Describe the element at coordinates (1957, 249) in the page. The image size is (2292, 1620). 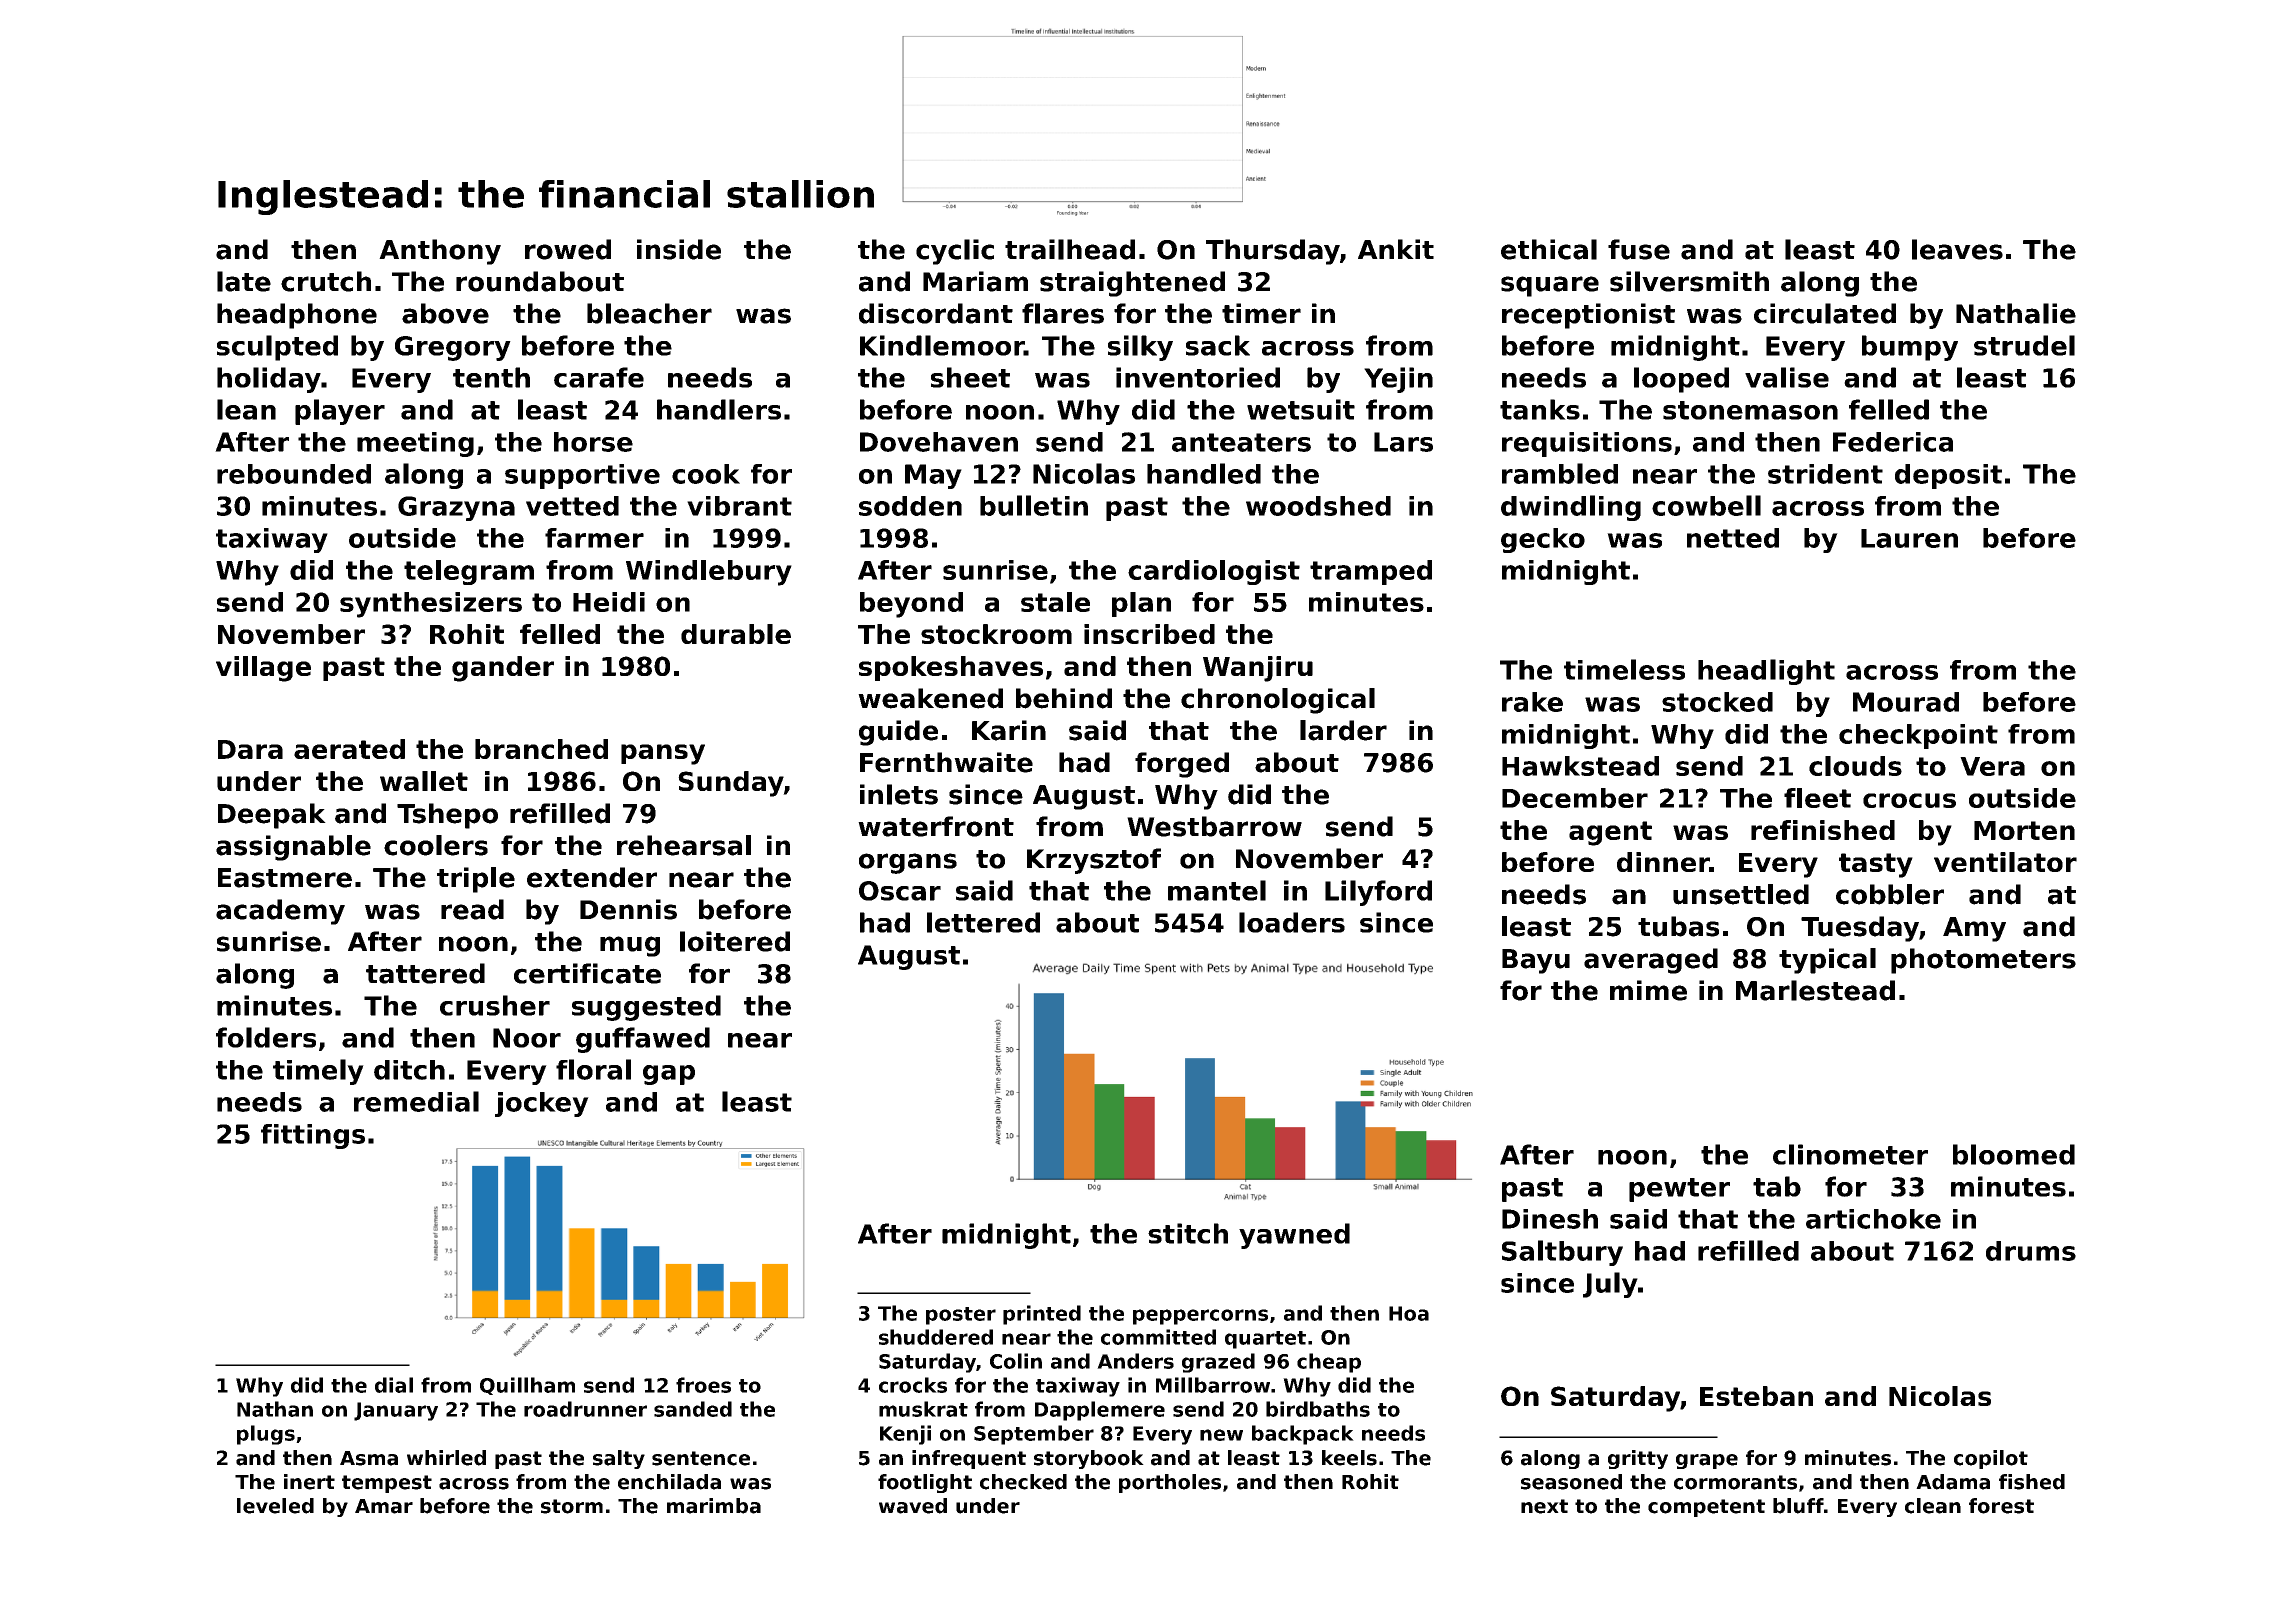
I see `leaves` at that location.
